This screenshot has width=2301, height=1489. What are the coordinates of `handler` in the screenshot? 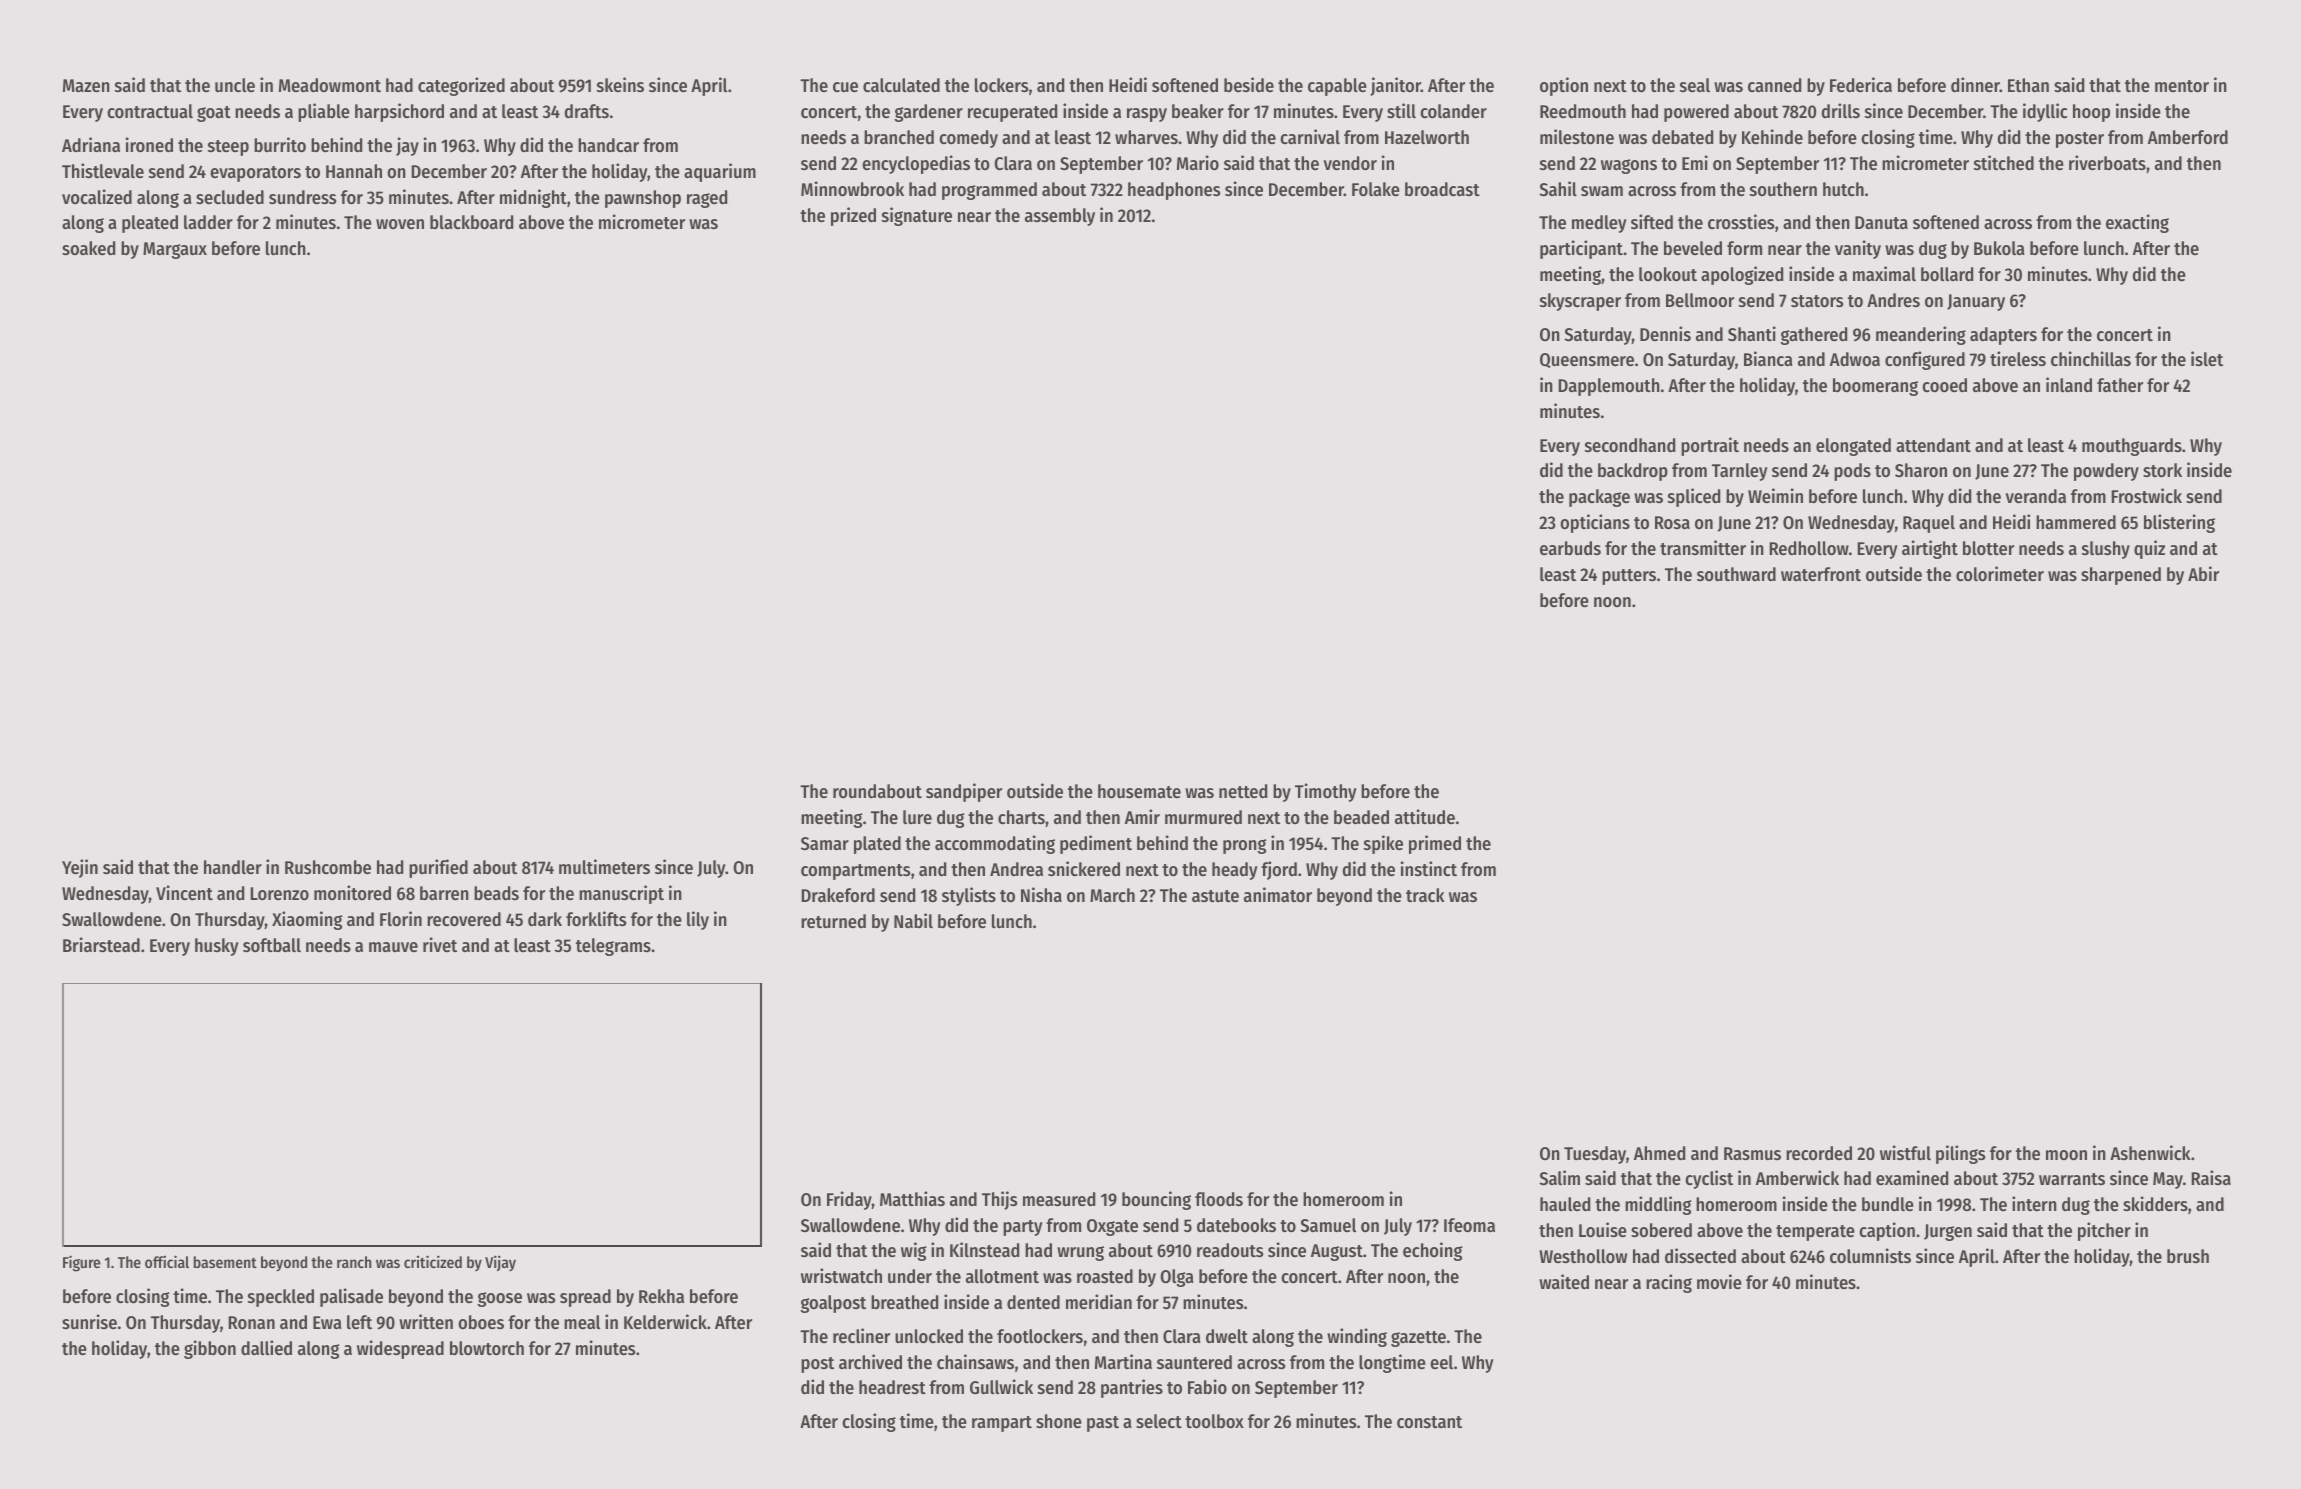 It's located at (233, 867).
